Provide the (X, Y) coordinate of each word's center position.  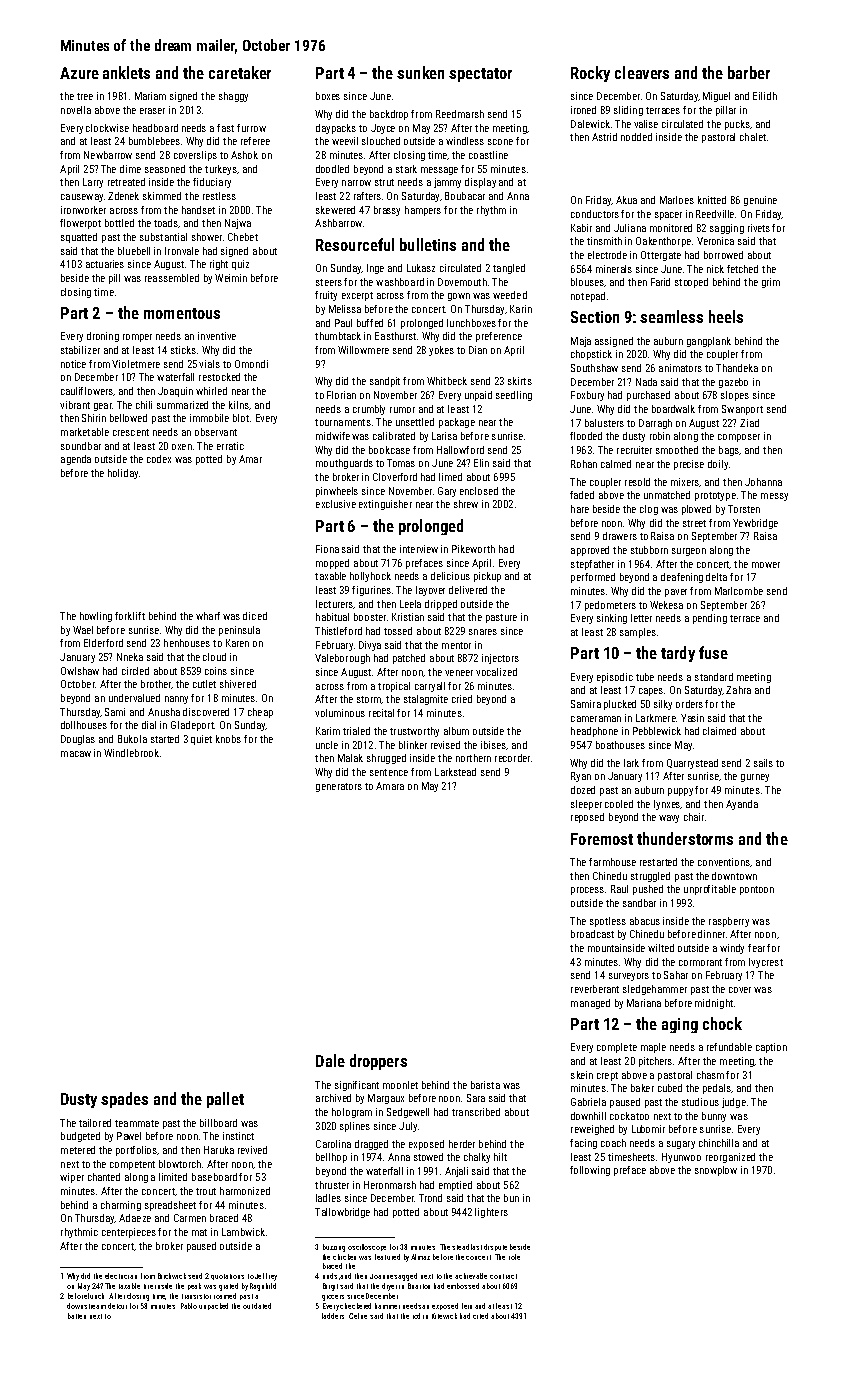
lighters (491, 1213)
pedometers (610, 606)
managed (590, 1004)
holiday (123, 474)
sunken (420, 72)
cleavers (642, 72)
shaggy (233, 97)
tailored (95, 1123)
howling (96, 617)
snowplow (716, 1171)
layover (430, 591)
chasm (710, 1075)
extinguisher (385, 505)
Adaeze (135, 1218)
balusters (604, 423)
